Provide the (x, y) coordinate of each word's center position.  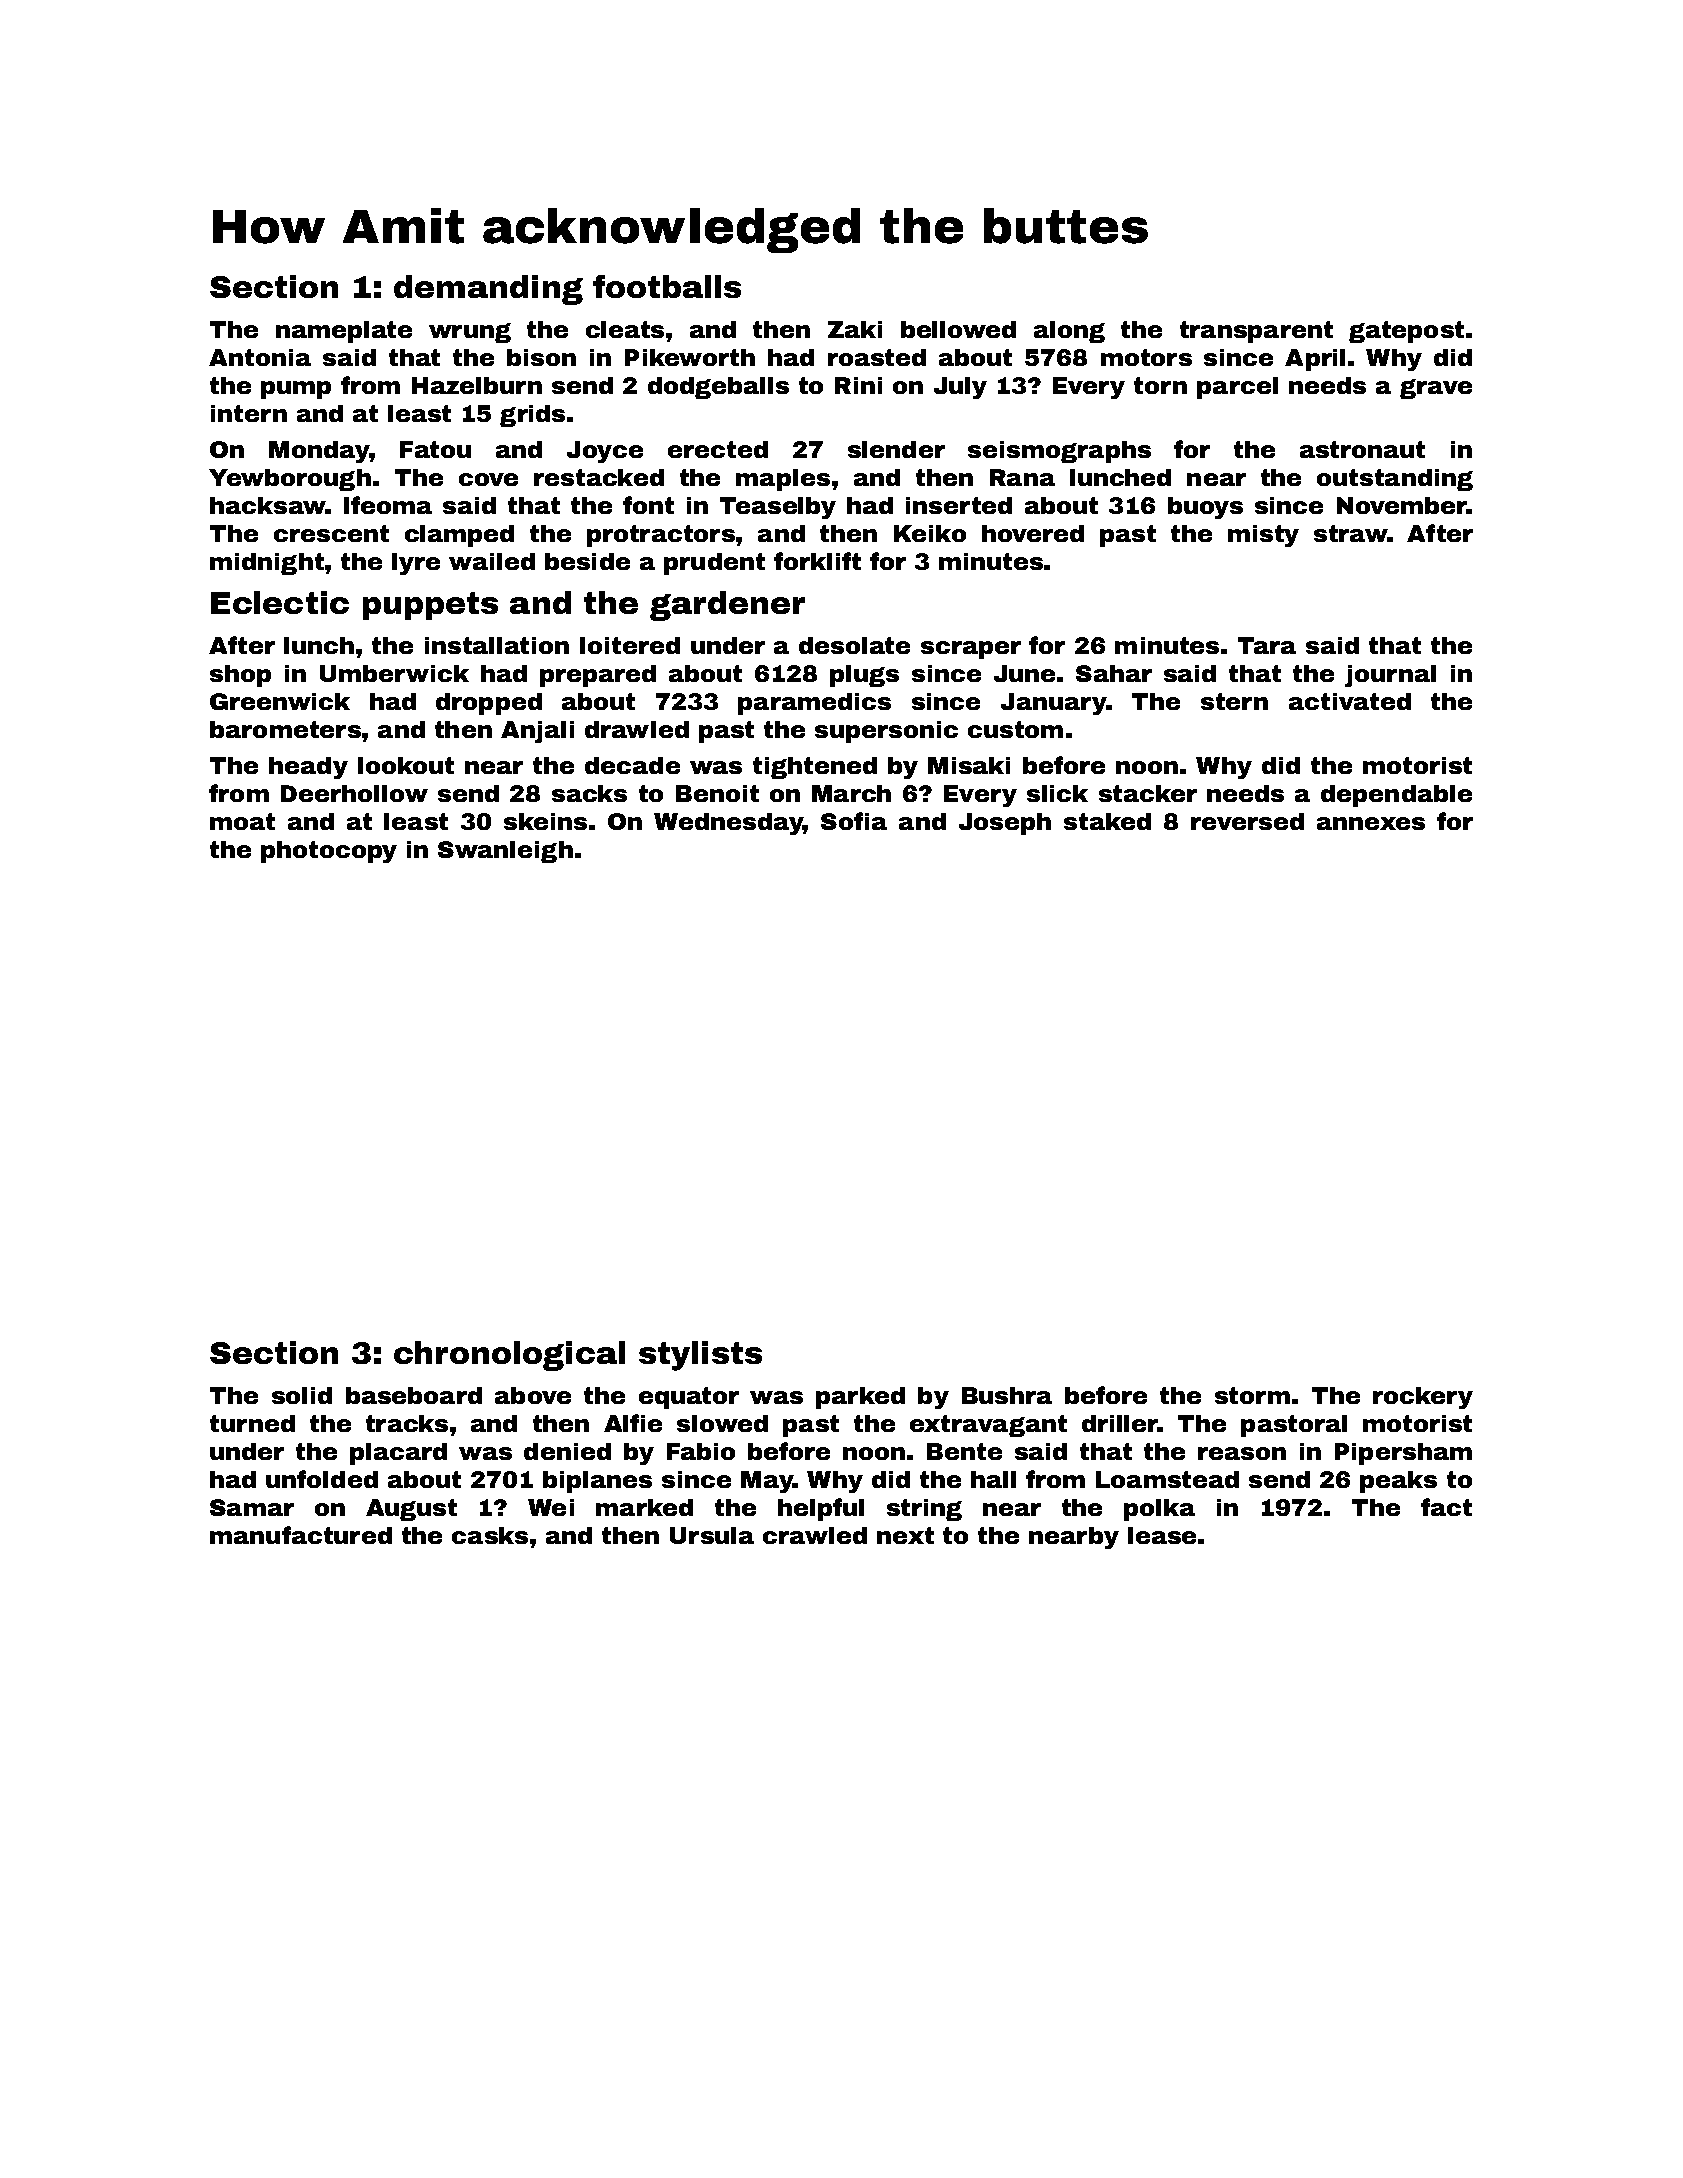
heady (308, 768)
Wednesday (729, 824)
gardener (727, 606)
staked (1107, 821)
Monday (319, 452)
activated (1350, 701)
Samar (252, 1507)
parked (860, 1398)
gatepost (1406, 332)
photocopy (329, 852)
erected (718, 449)
